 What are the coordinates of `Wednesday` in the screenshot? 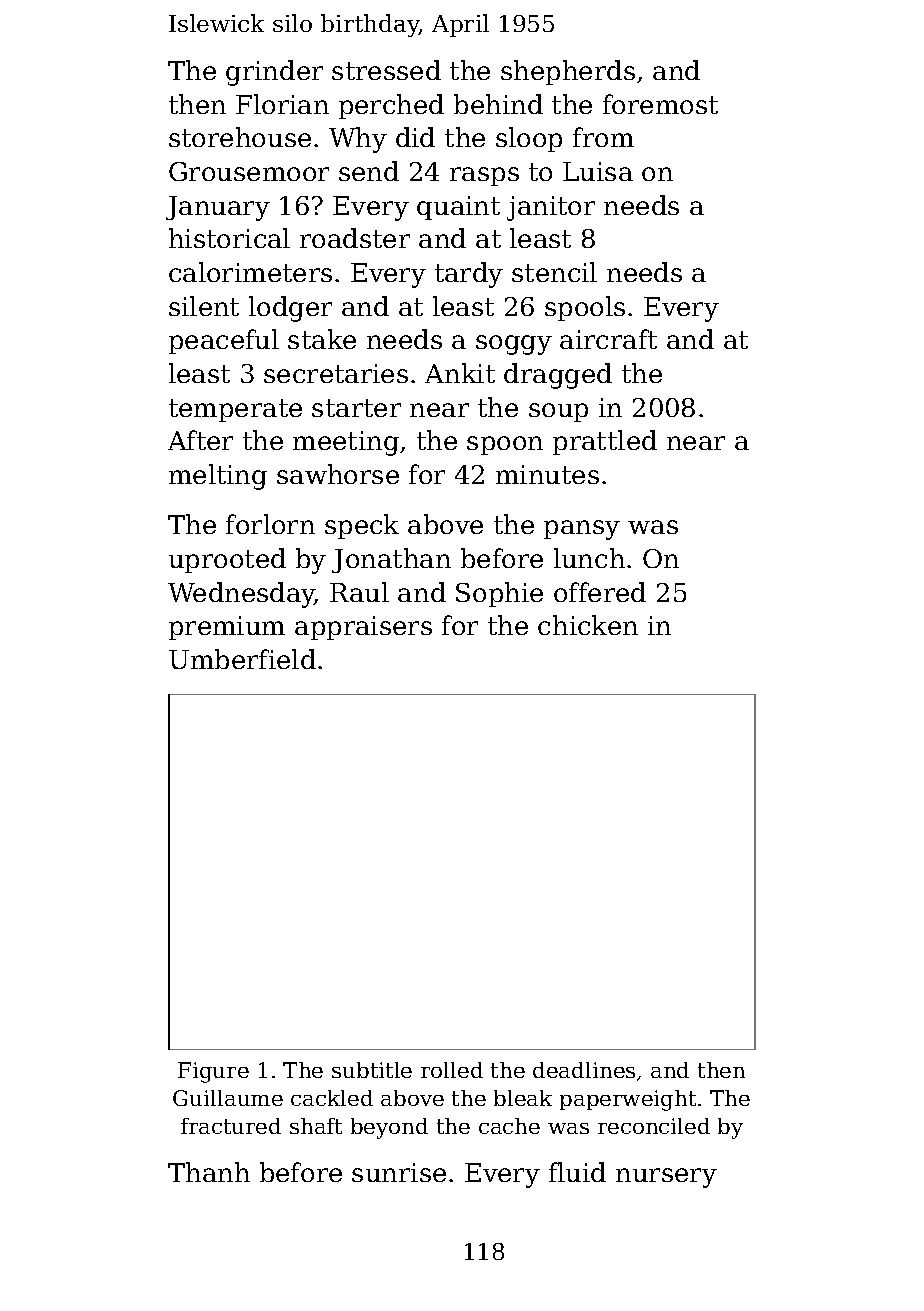 It's located at (241, 595).
